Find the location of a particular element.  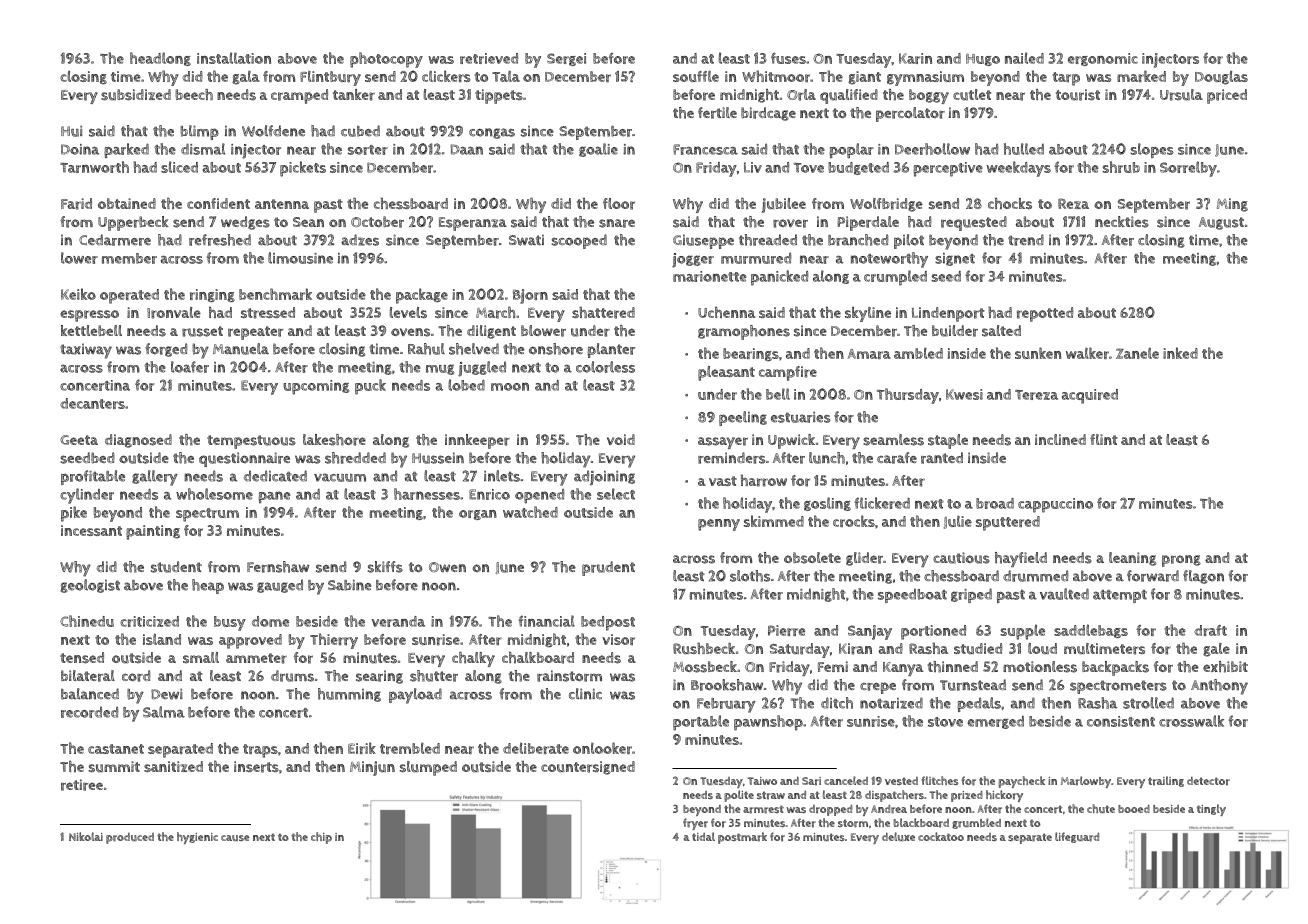

Esperanza is located at coordinates (473, 224).
